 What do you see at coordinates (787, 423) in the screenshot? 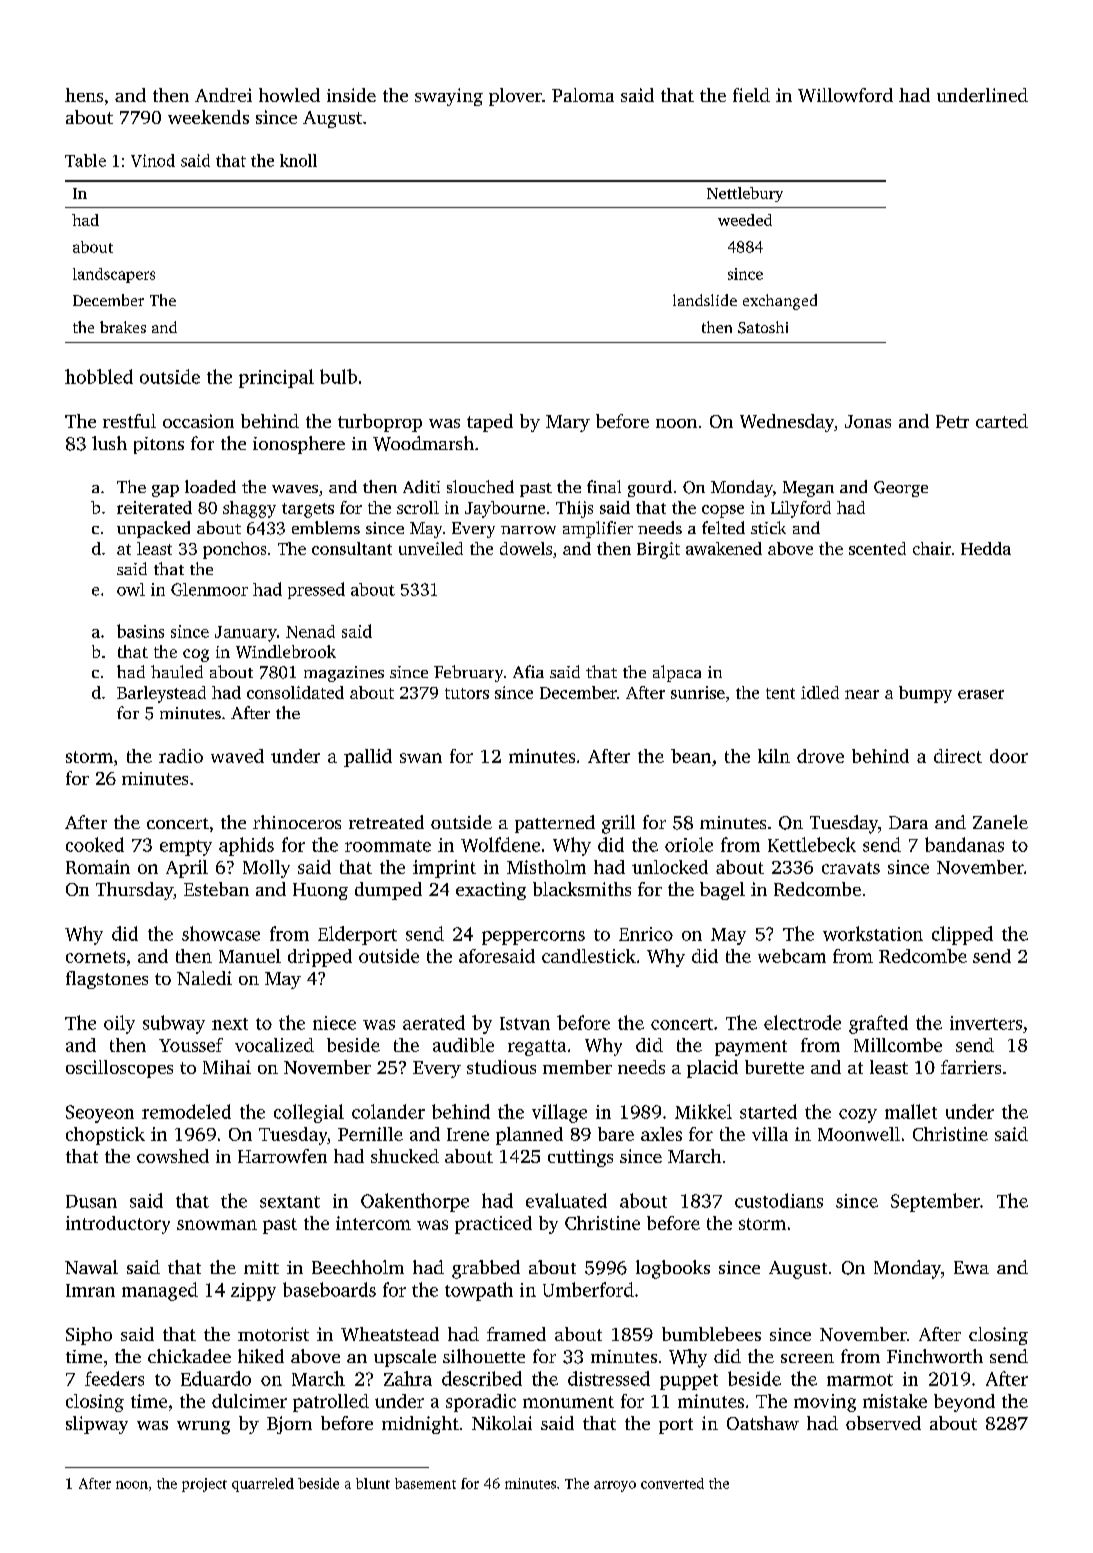
I see `Wednesday` at bounding box center [787, 423].
